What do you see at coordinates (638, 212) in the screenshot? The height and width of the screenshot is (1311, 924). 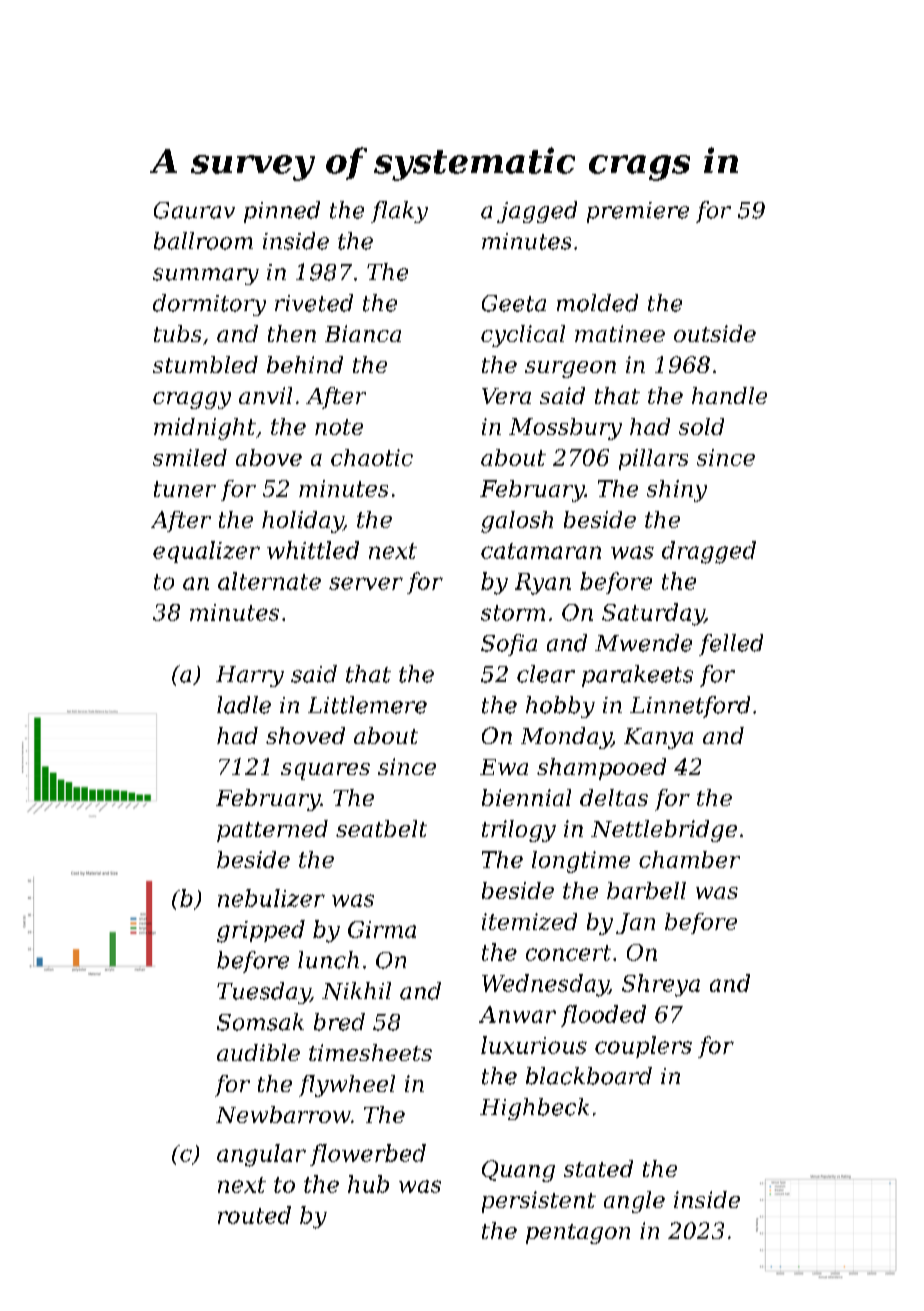 I see `premiere` at bounding box center [638, 212].
